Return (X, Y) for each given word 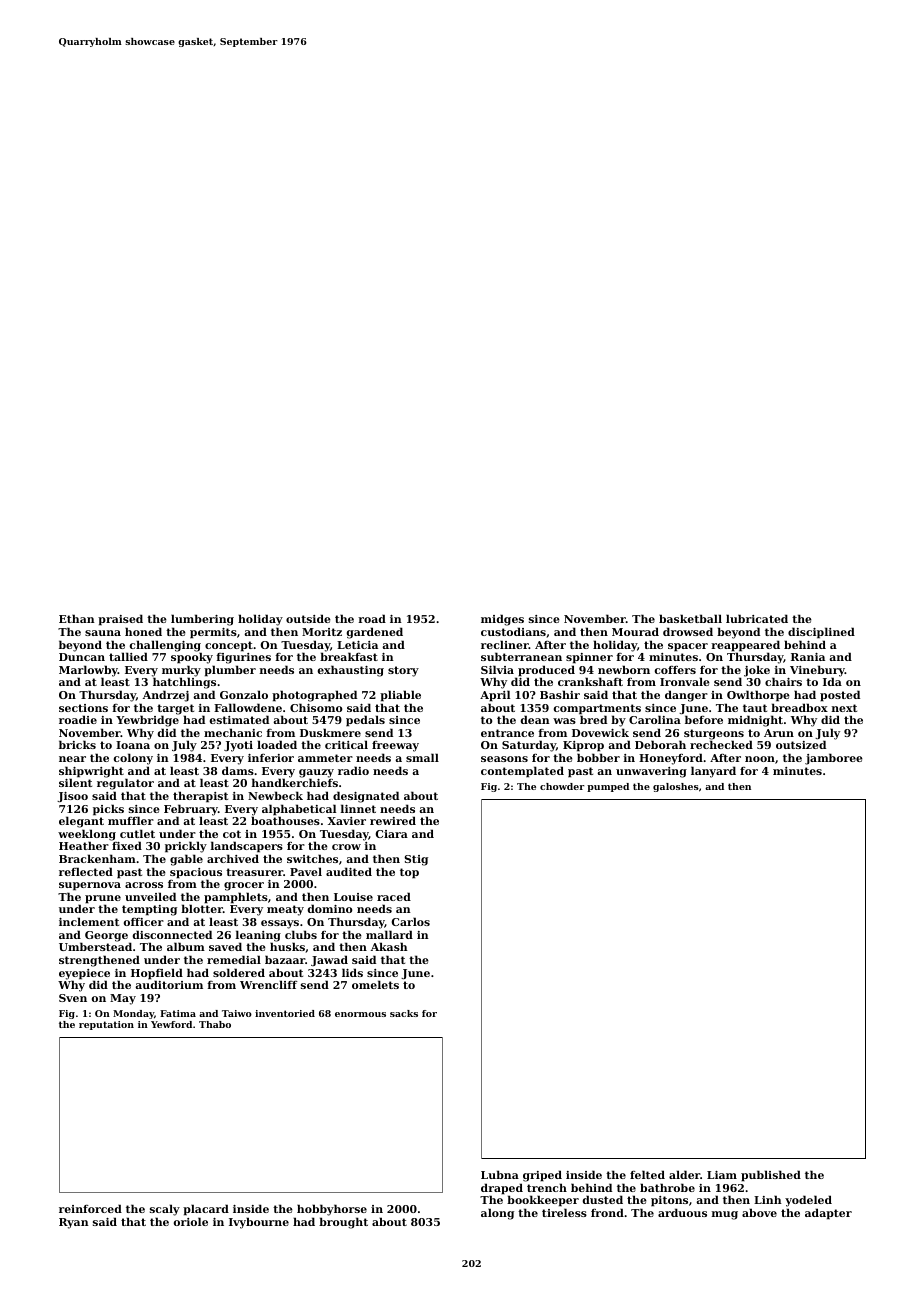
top (409, 873)
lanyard (713, 772)
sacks (404, 1013)
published (771, 1176)
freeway (395, 746)
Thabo (215, 1024)
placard (206, 1210)
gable (186, 860)
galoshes (676, 787)
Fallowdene (248, 707)
